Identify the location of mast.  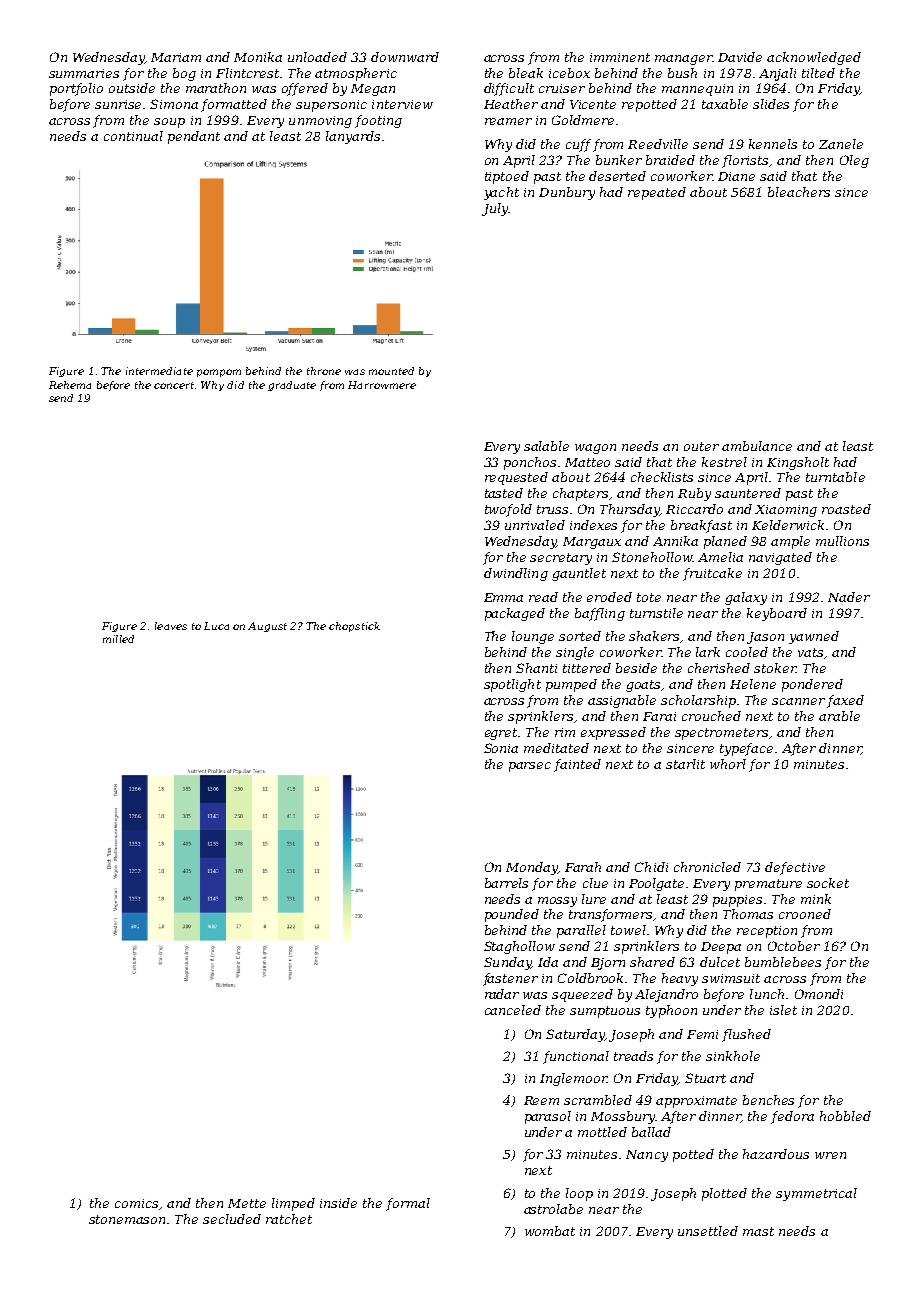
(758, 1231).
